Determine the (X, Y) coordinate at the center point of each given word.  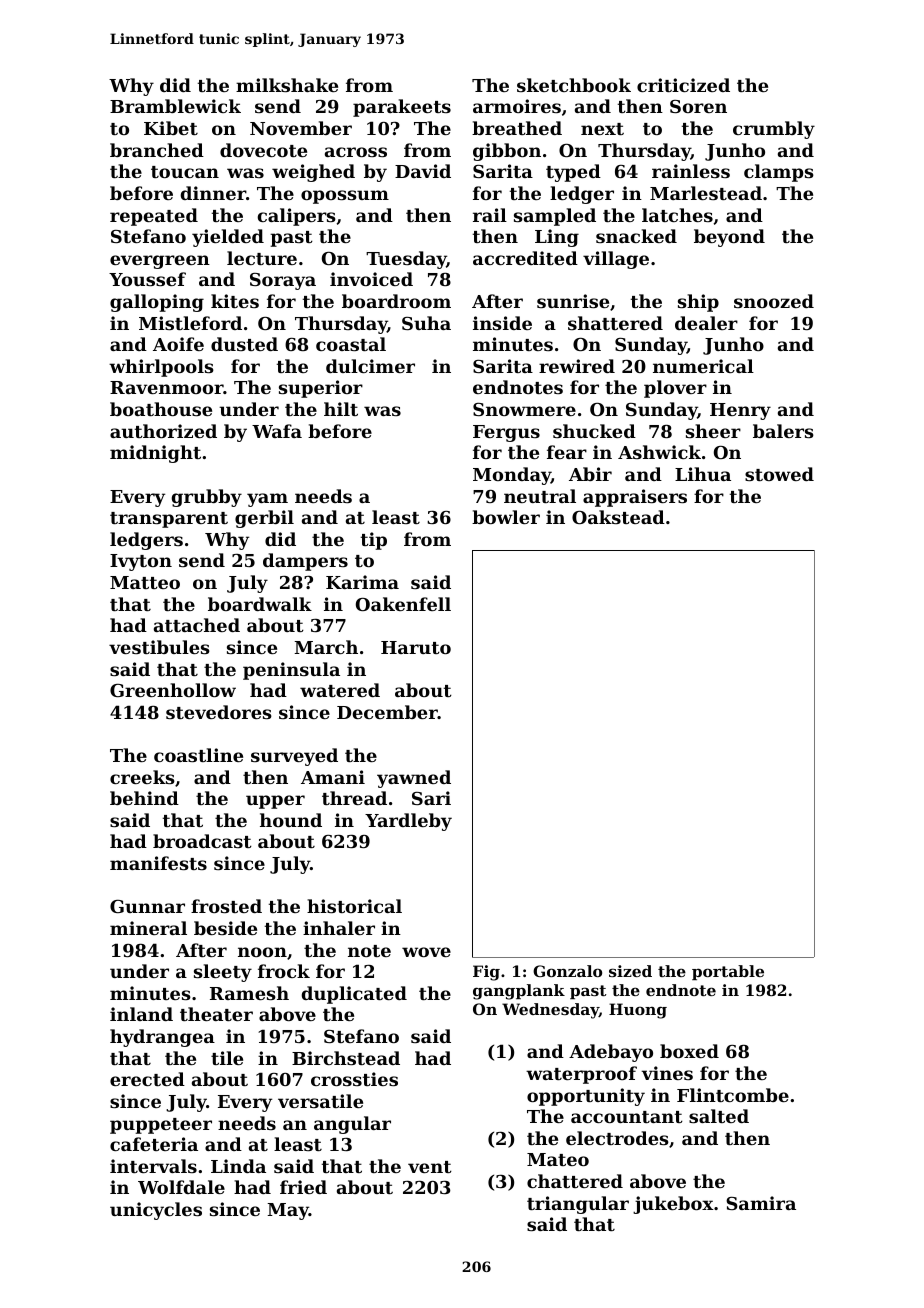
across (356, 152)
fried (303, 1187)
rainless (691, 171)
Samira (761, 1203)
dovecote (263, 150)
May (288, 1211)
